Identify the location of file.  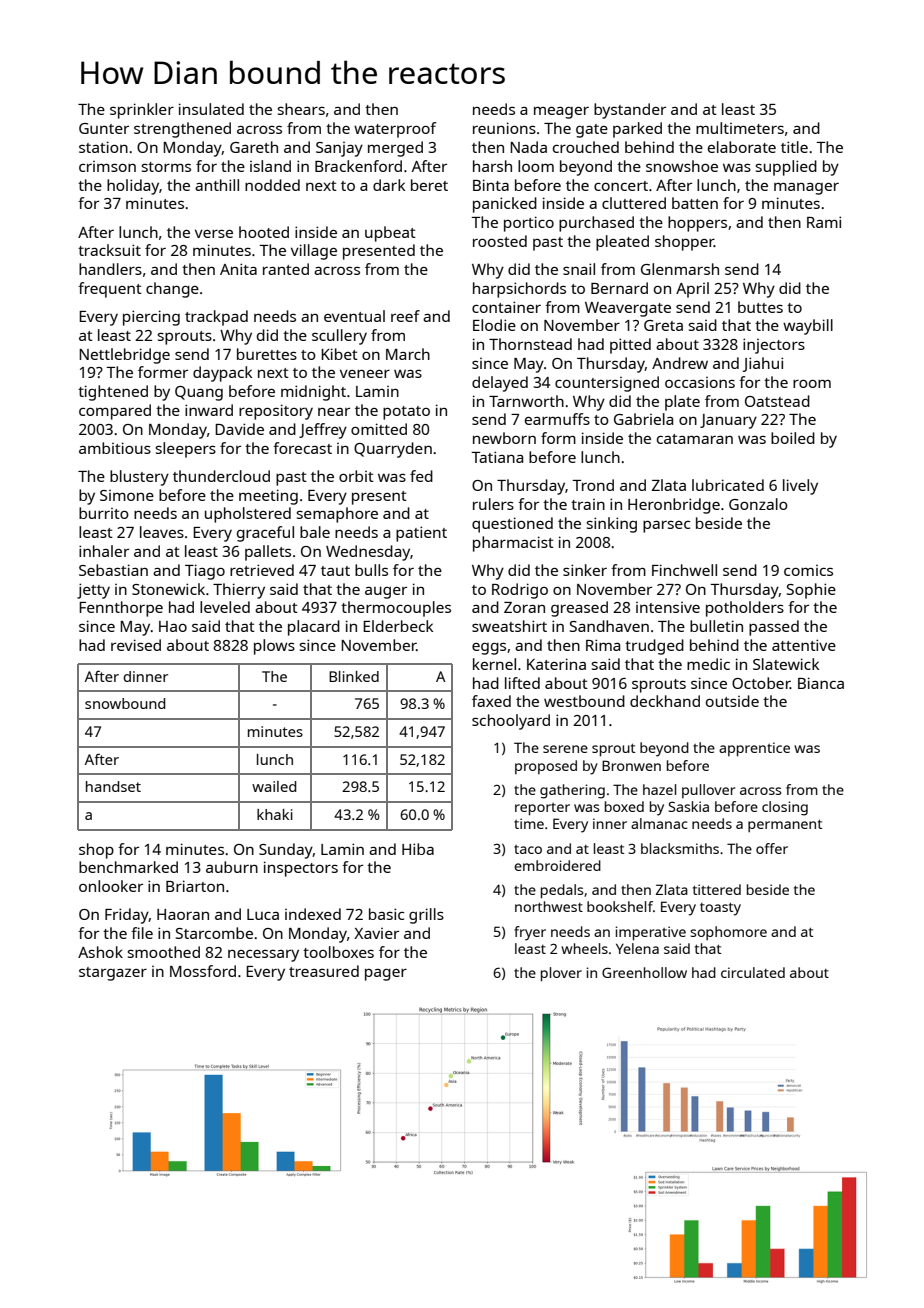
(142, 933).
